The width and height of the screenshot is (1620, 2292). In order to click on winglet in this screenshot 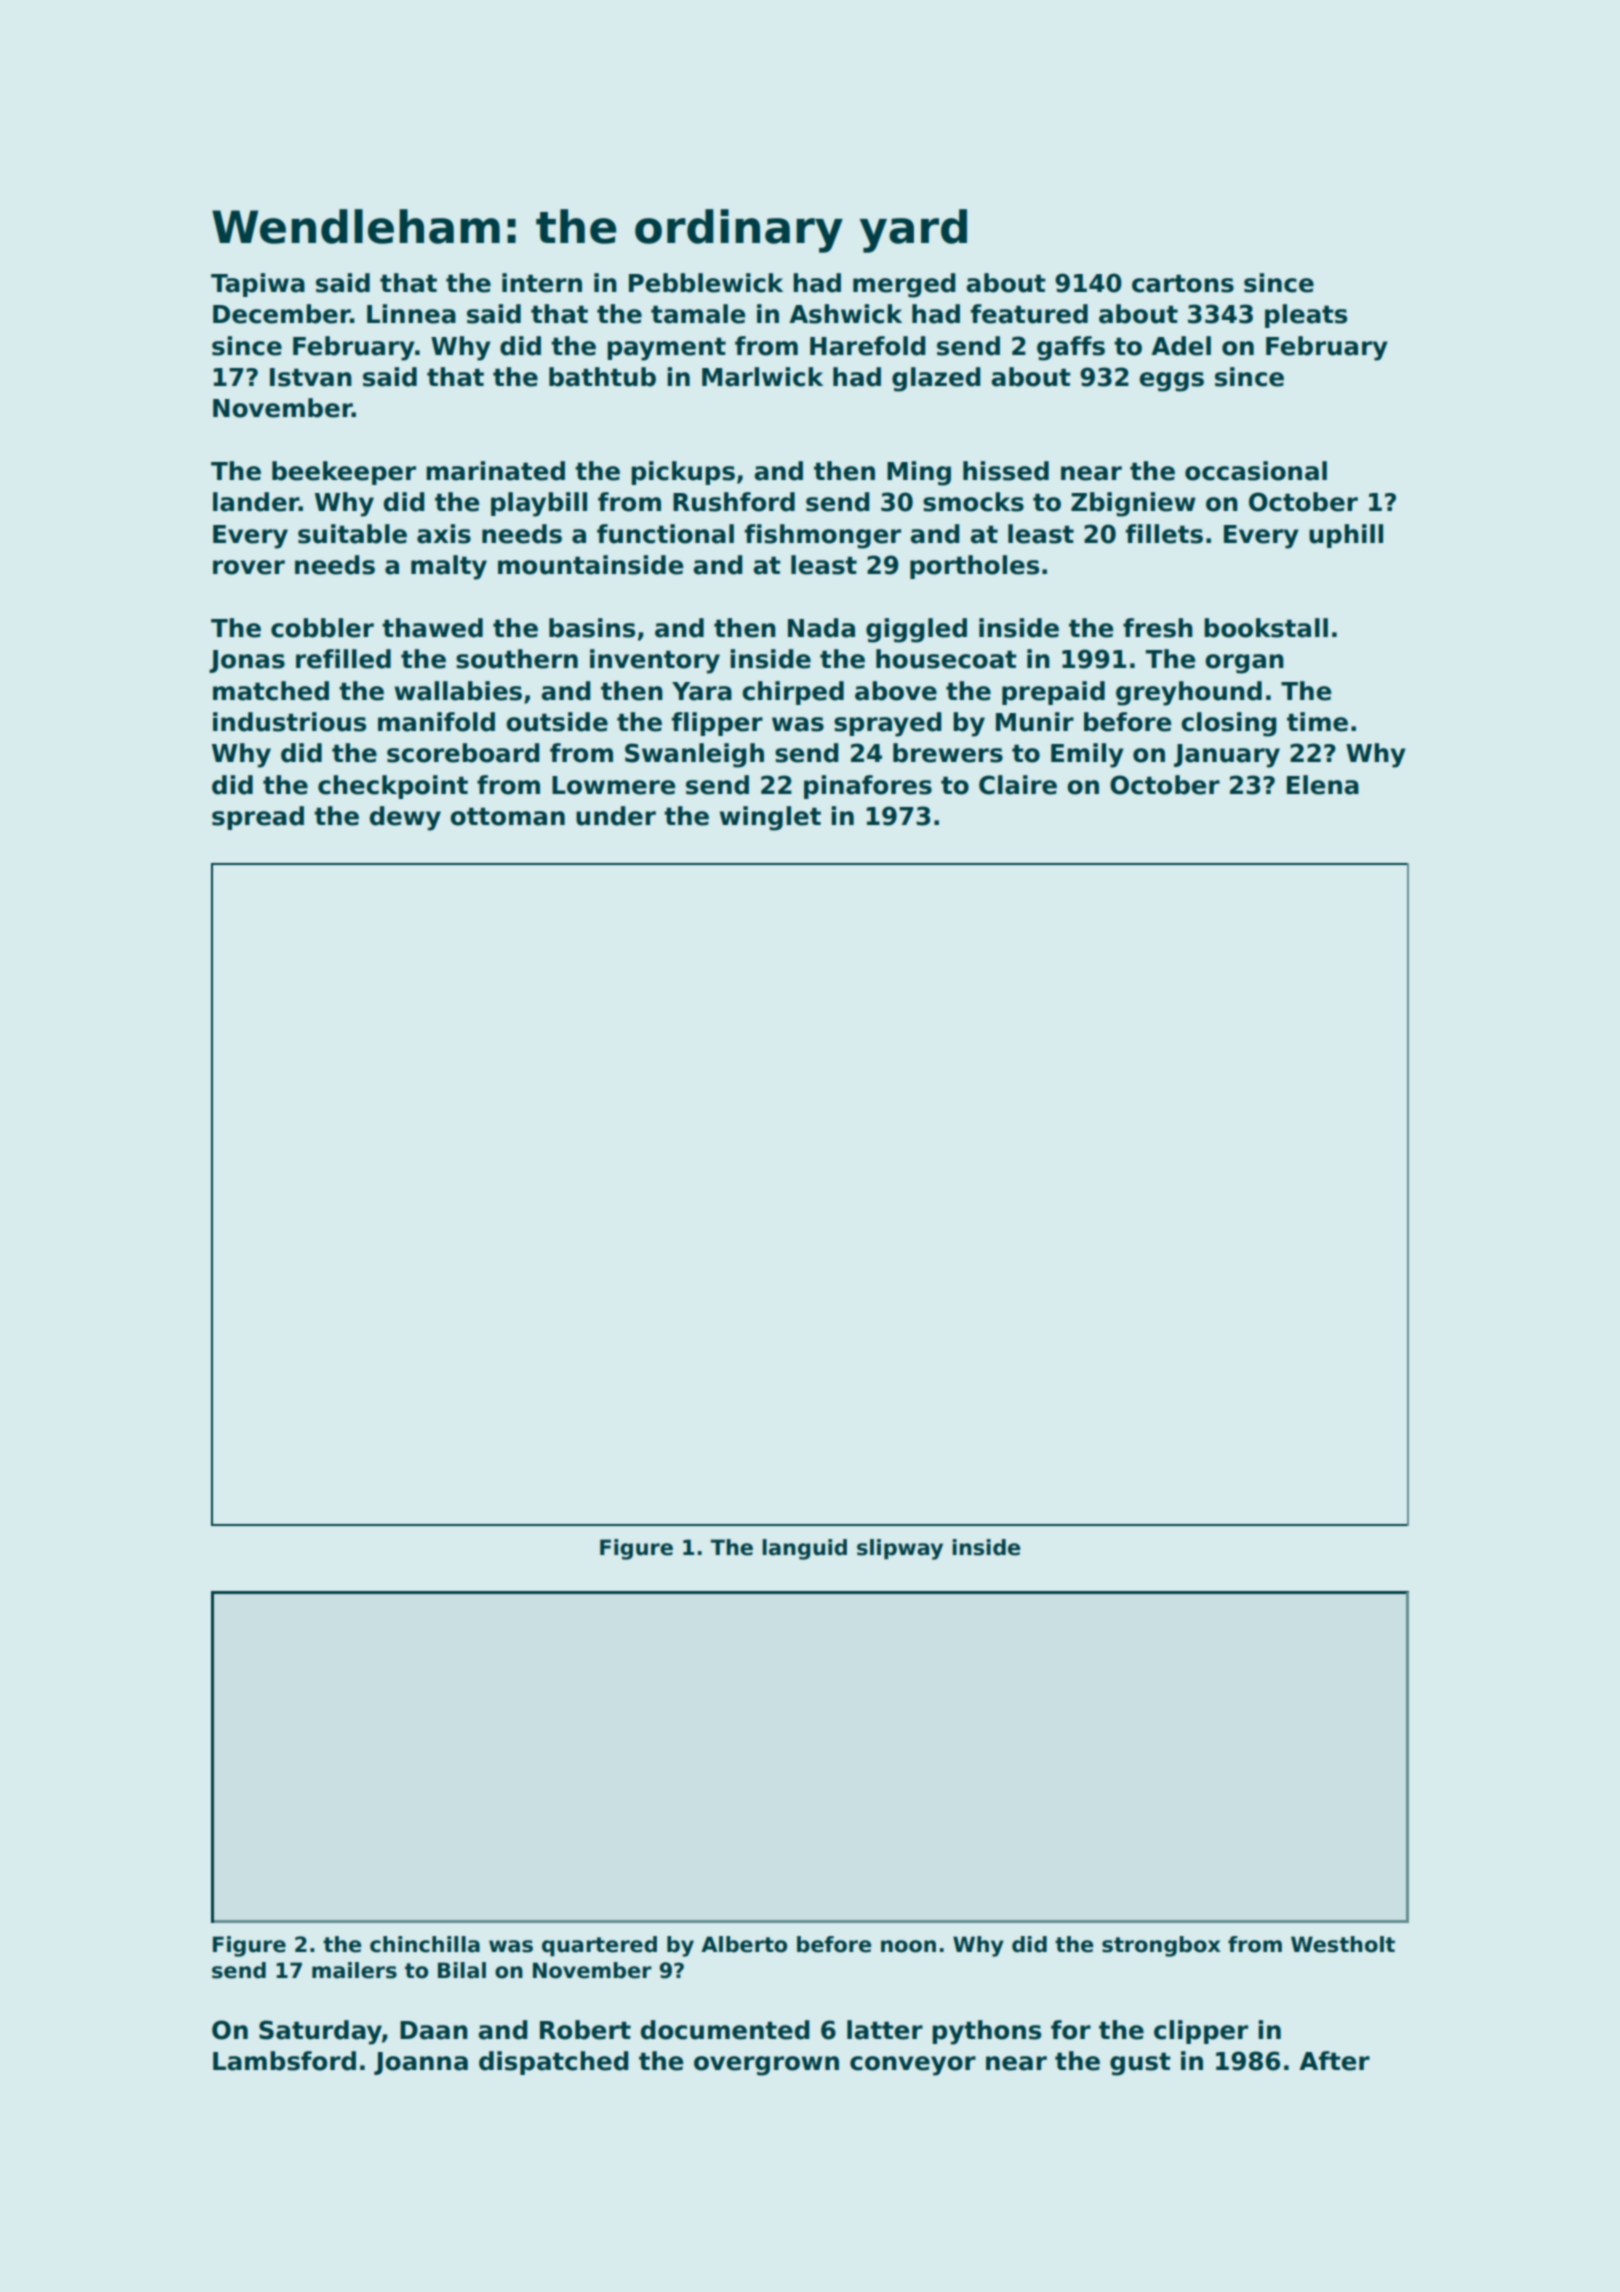, I will do `click(770, 818)`.
